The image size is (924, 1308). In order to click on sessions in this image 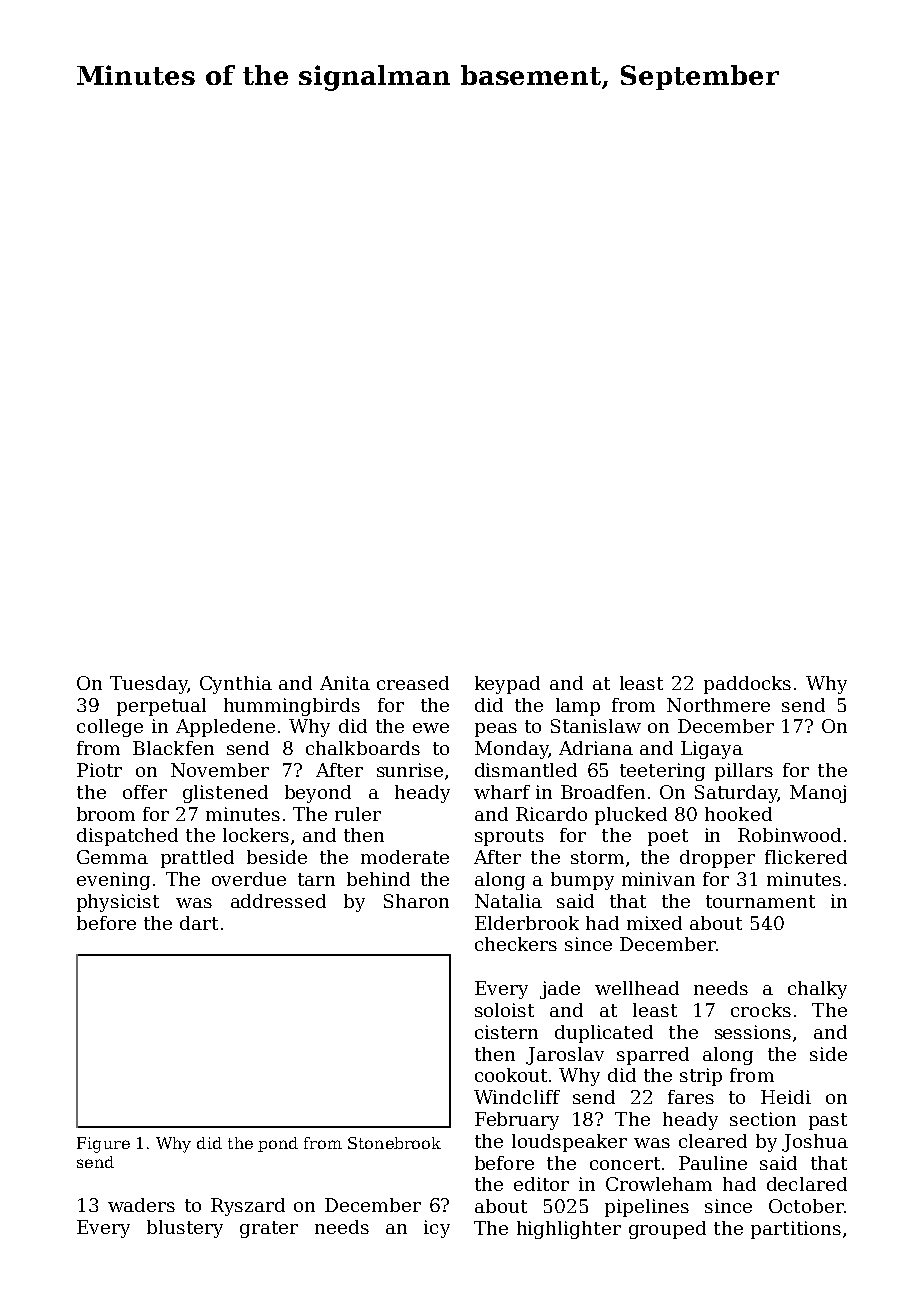, I will do `click(753, 1032)`.
